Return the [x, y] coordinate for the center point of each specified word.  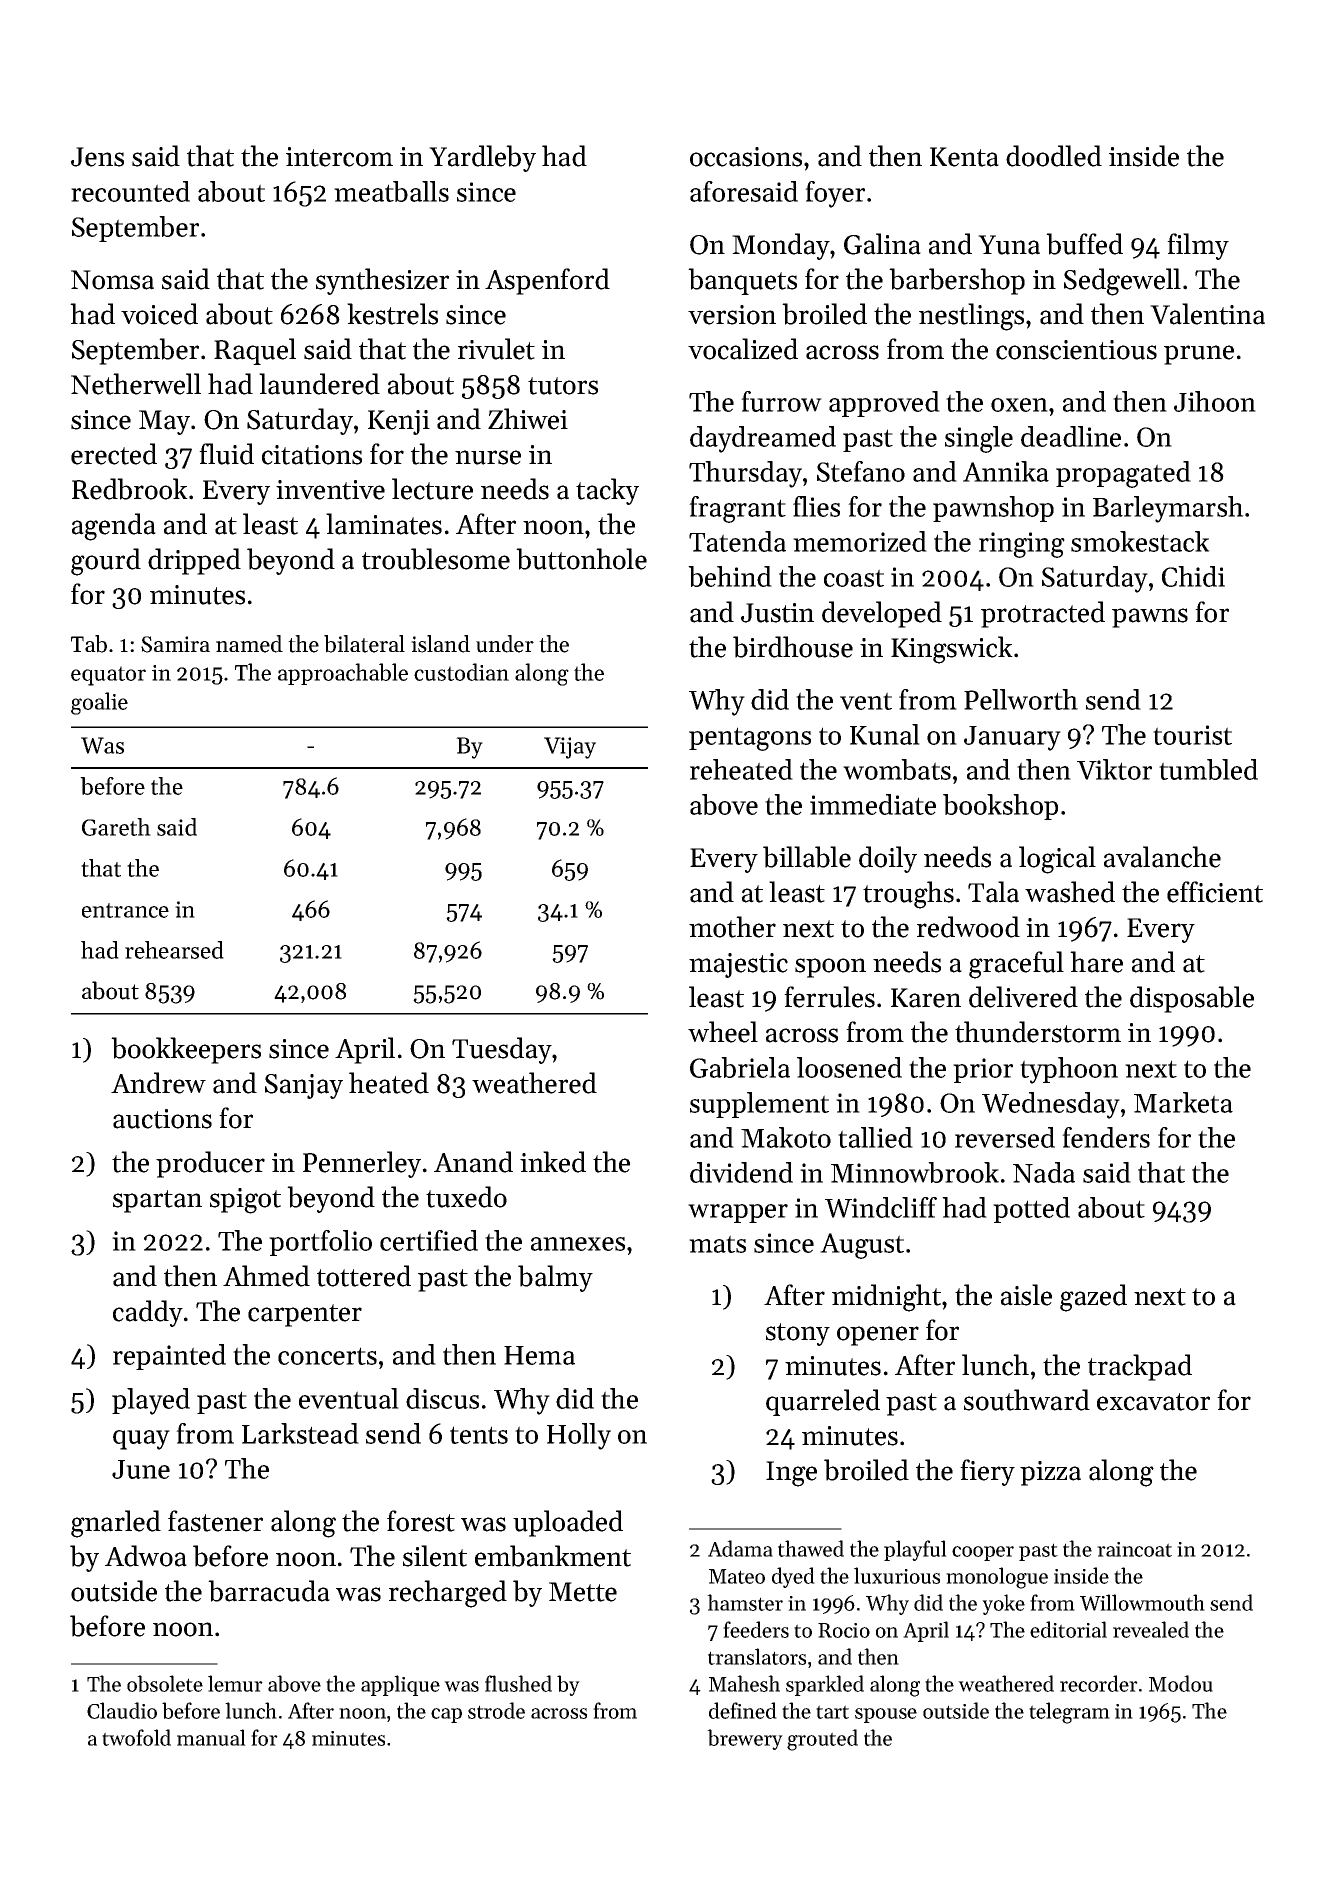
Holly [579, 1436]
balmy [555, 1278]
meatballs [391, 191]
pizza [1050, 1473]
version [732, 315]
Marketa [1183, 1102]
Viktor [1114, 769]
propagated [1123, 474]
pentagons [750, 739]
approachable [343, 674]
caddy [148, 1313]
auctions [162, 1119]
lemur [235, 1683]
